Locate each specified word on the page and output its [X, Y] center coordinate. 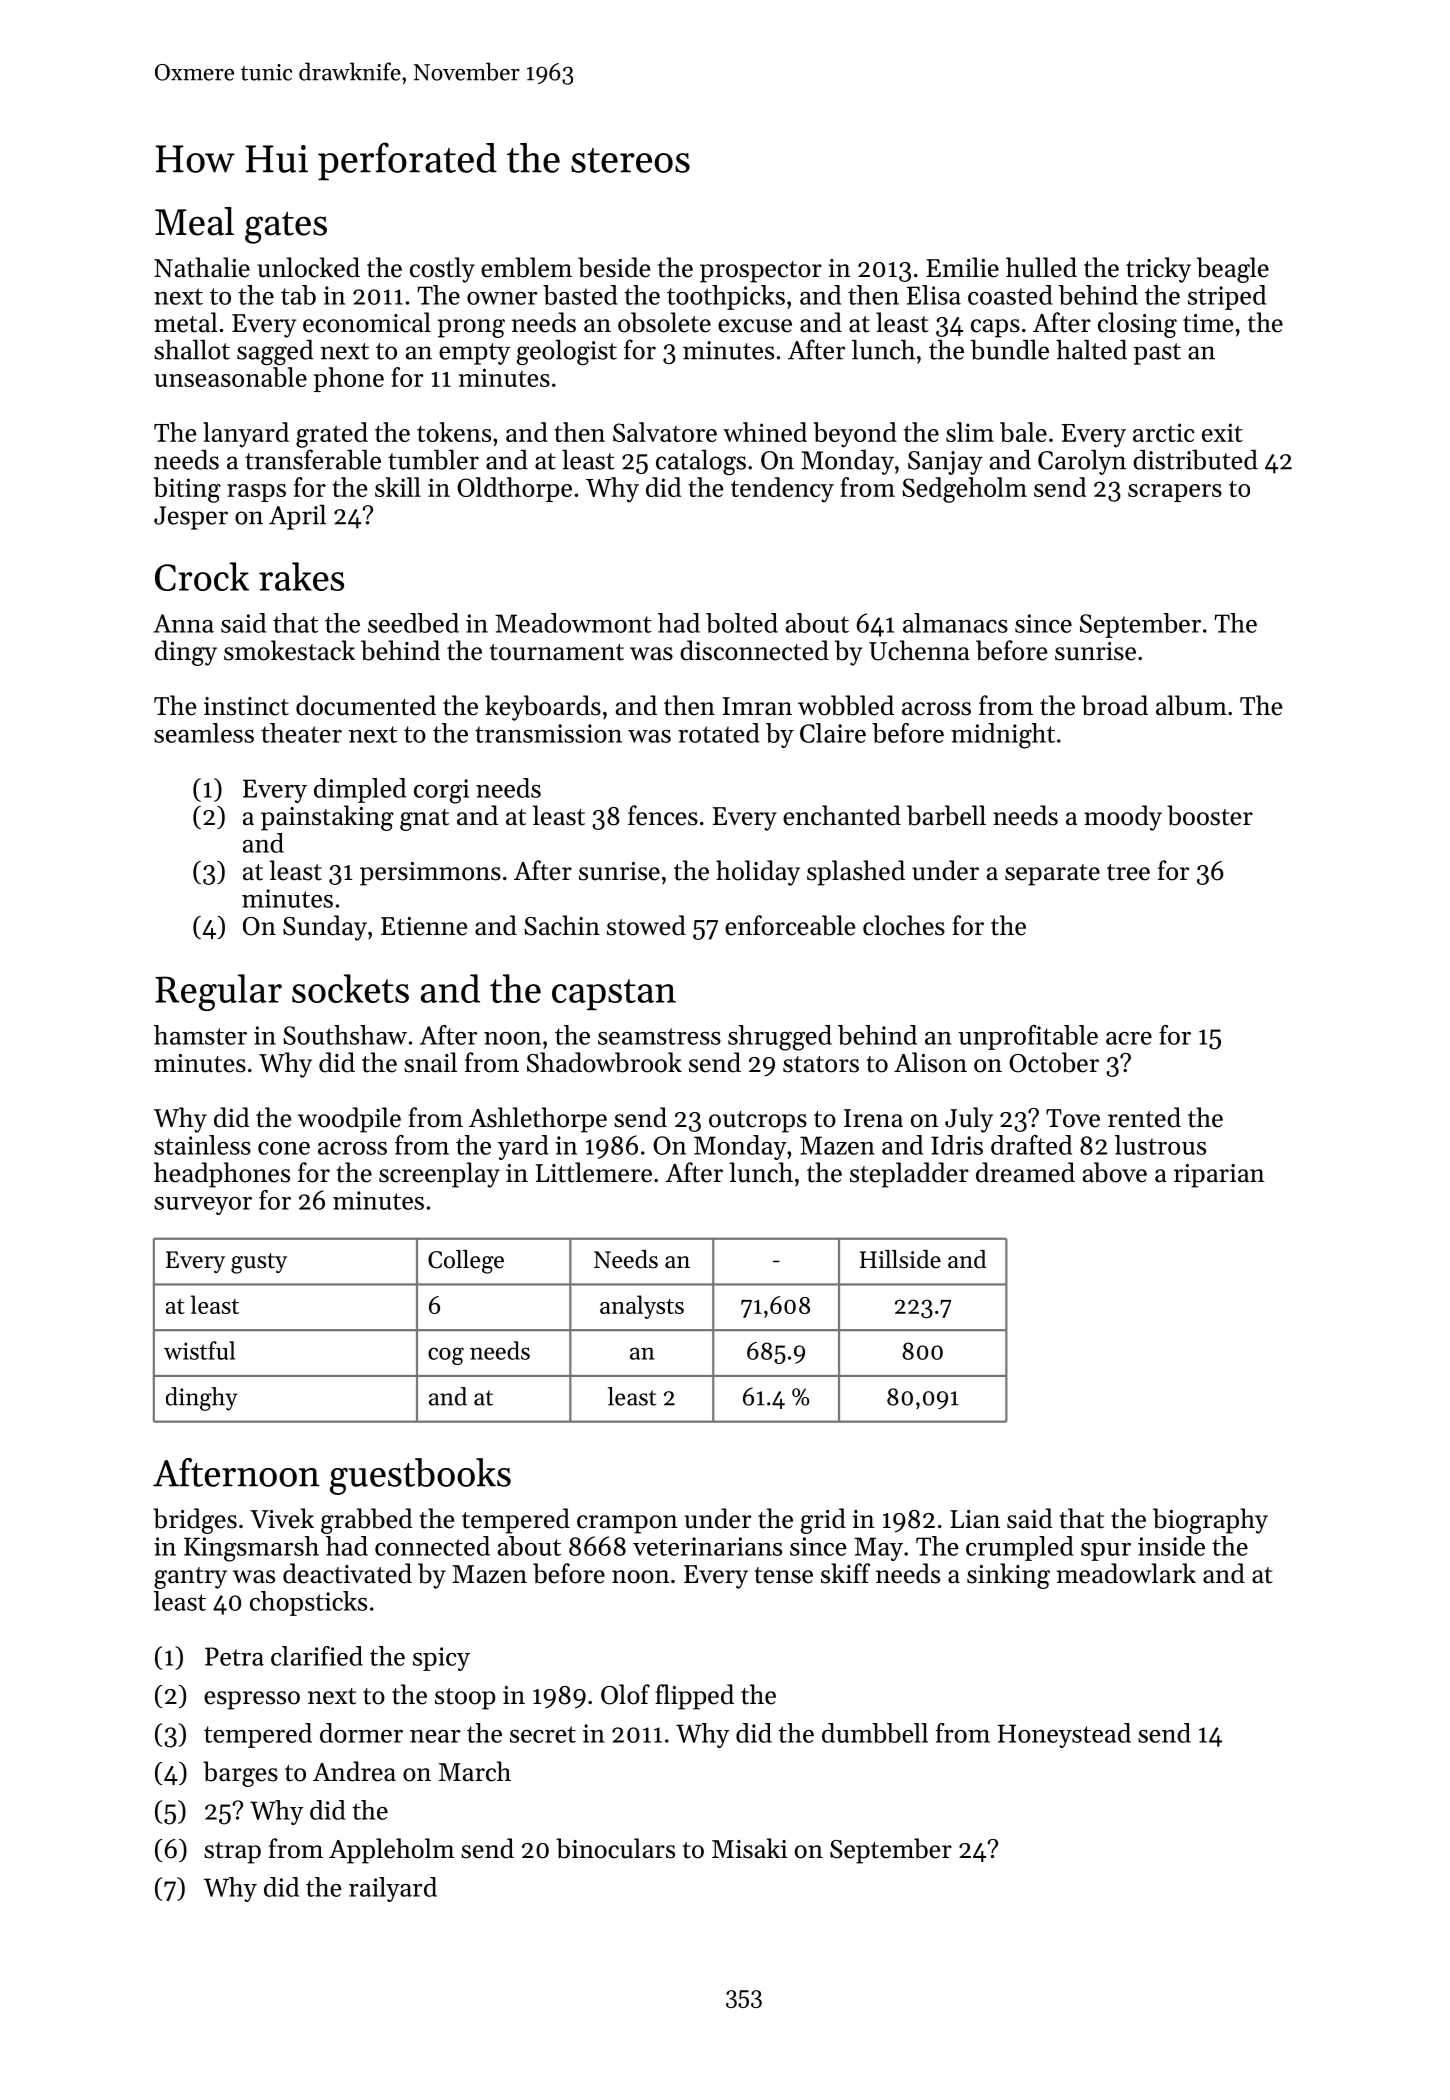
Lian [975, 1519]
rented [1144, 1117]
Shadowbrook [604, 1062]
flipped [694, 1697]
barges [240, 1774]
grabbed [366, 1521]
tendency [782, 490]
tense [783, 1575]
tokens [454, 432]
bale [1023, 432]
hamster [200, 1035]
